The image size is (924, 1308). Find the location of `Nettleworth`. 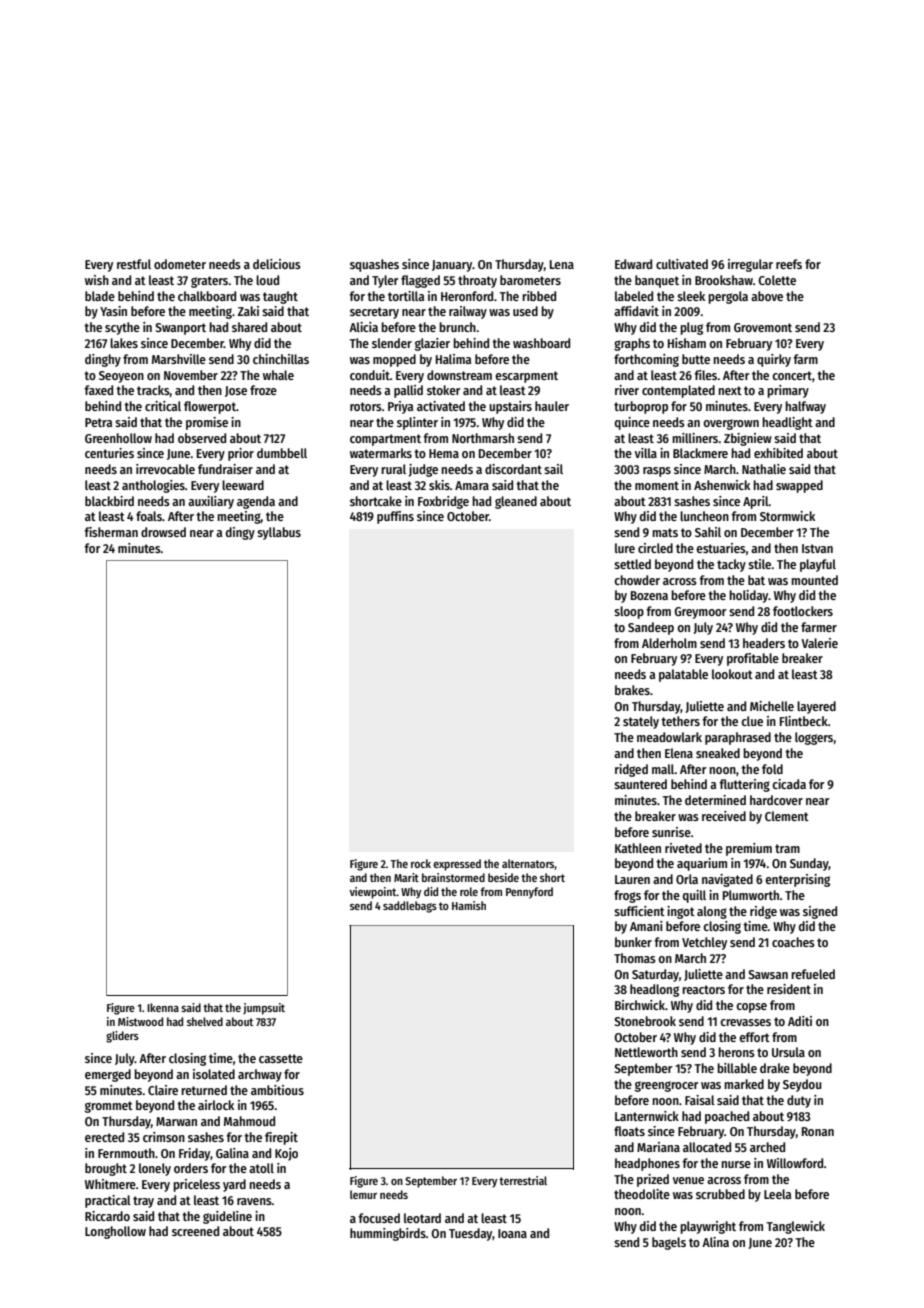

Nettleworth is located at coordinates (646, 1052).
